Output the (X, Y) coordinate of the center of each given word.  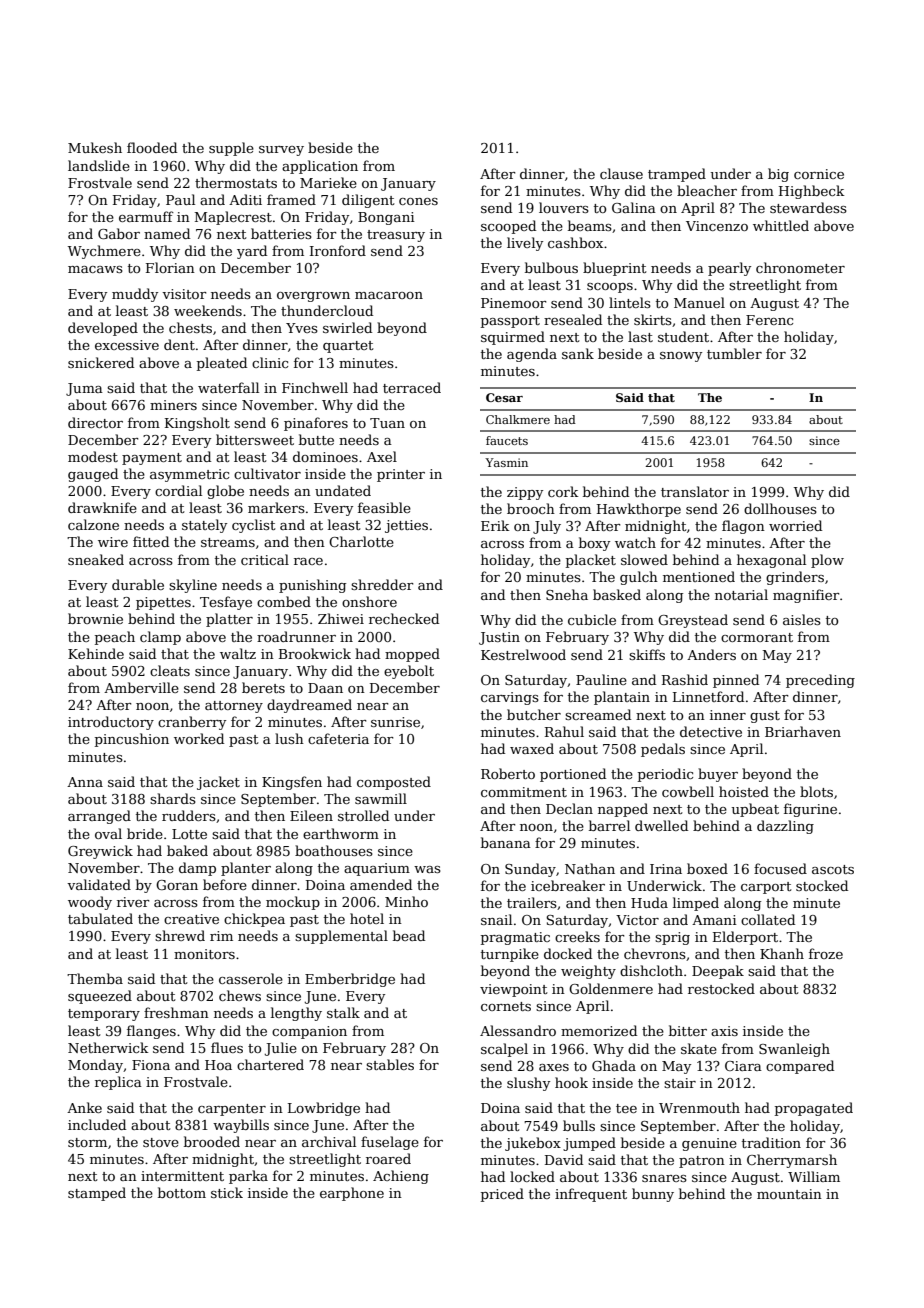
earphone (352, 1194)
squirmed (513, 338)
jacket (218, 783)
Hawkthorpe (639, 510)
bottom (182, 1192)
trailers (532, 902)
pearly (729, 269)
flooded (152, 147)
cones (418, 201)
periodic (665, 775)
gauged (93, 475)
